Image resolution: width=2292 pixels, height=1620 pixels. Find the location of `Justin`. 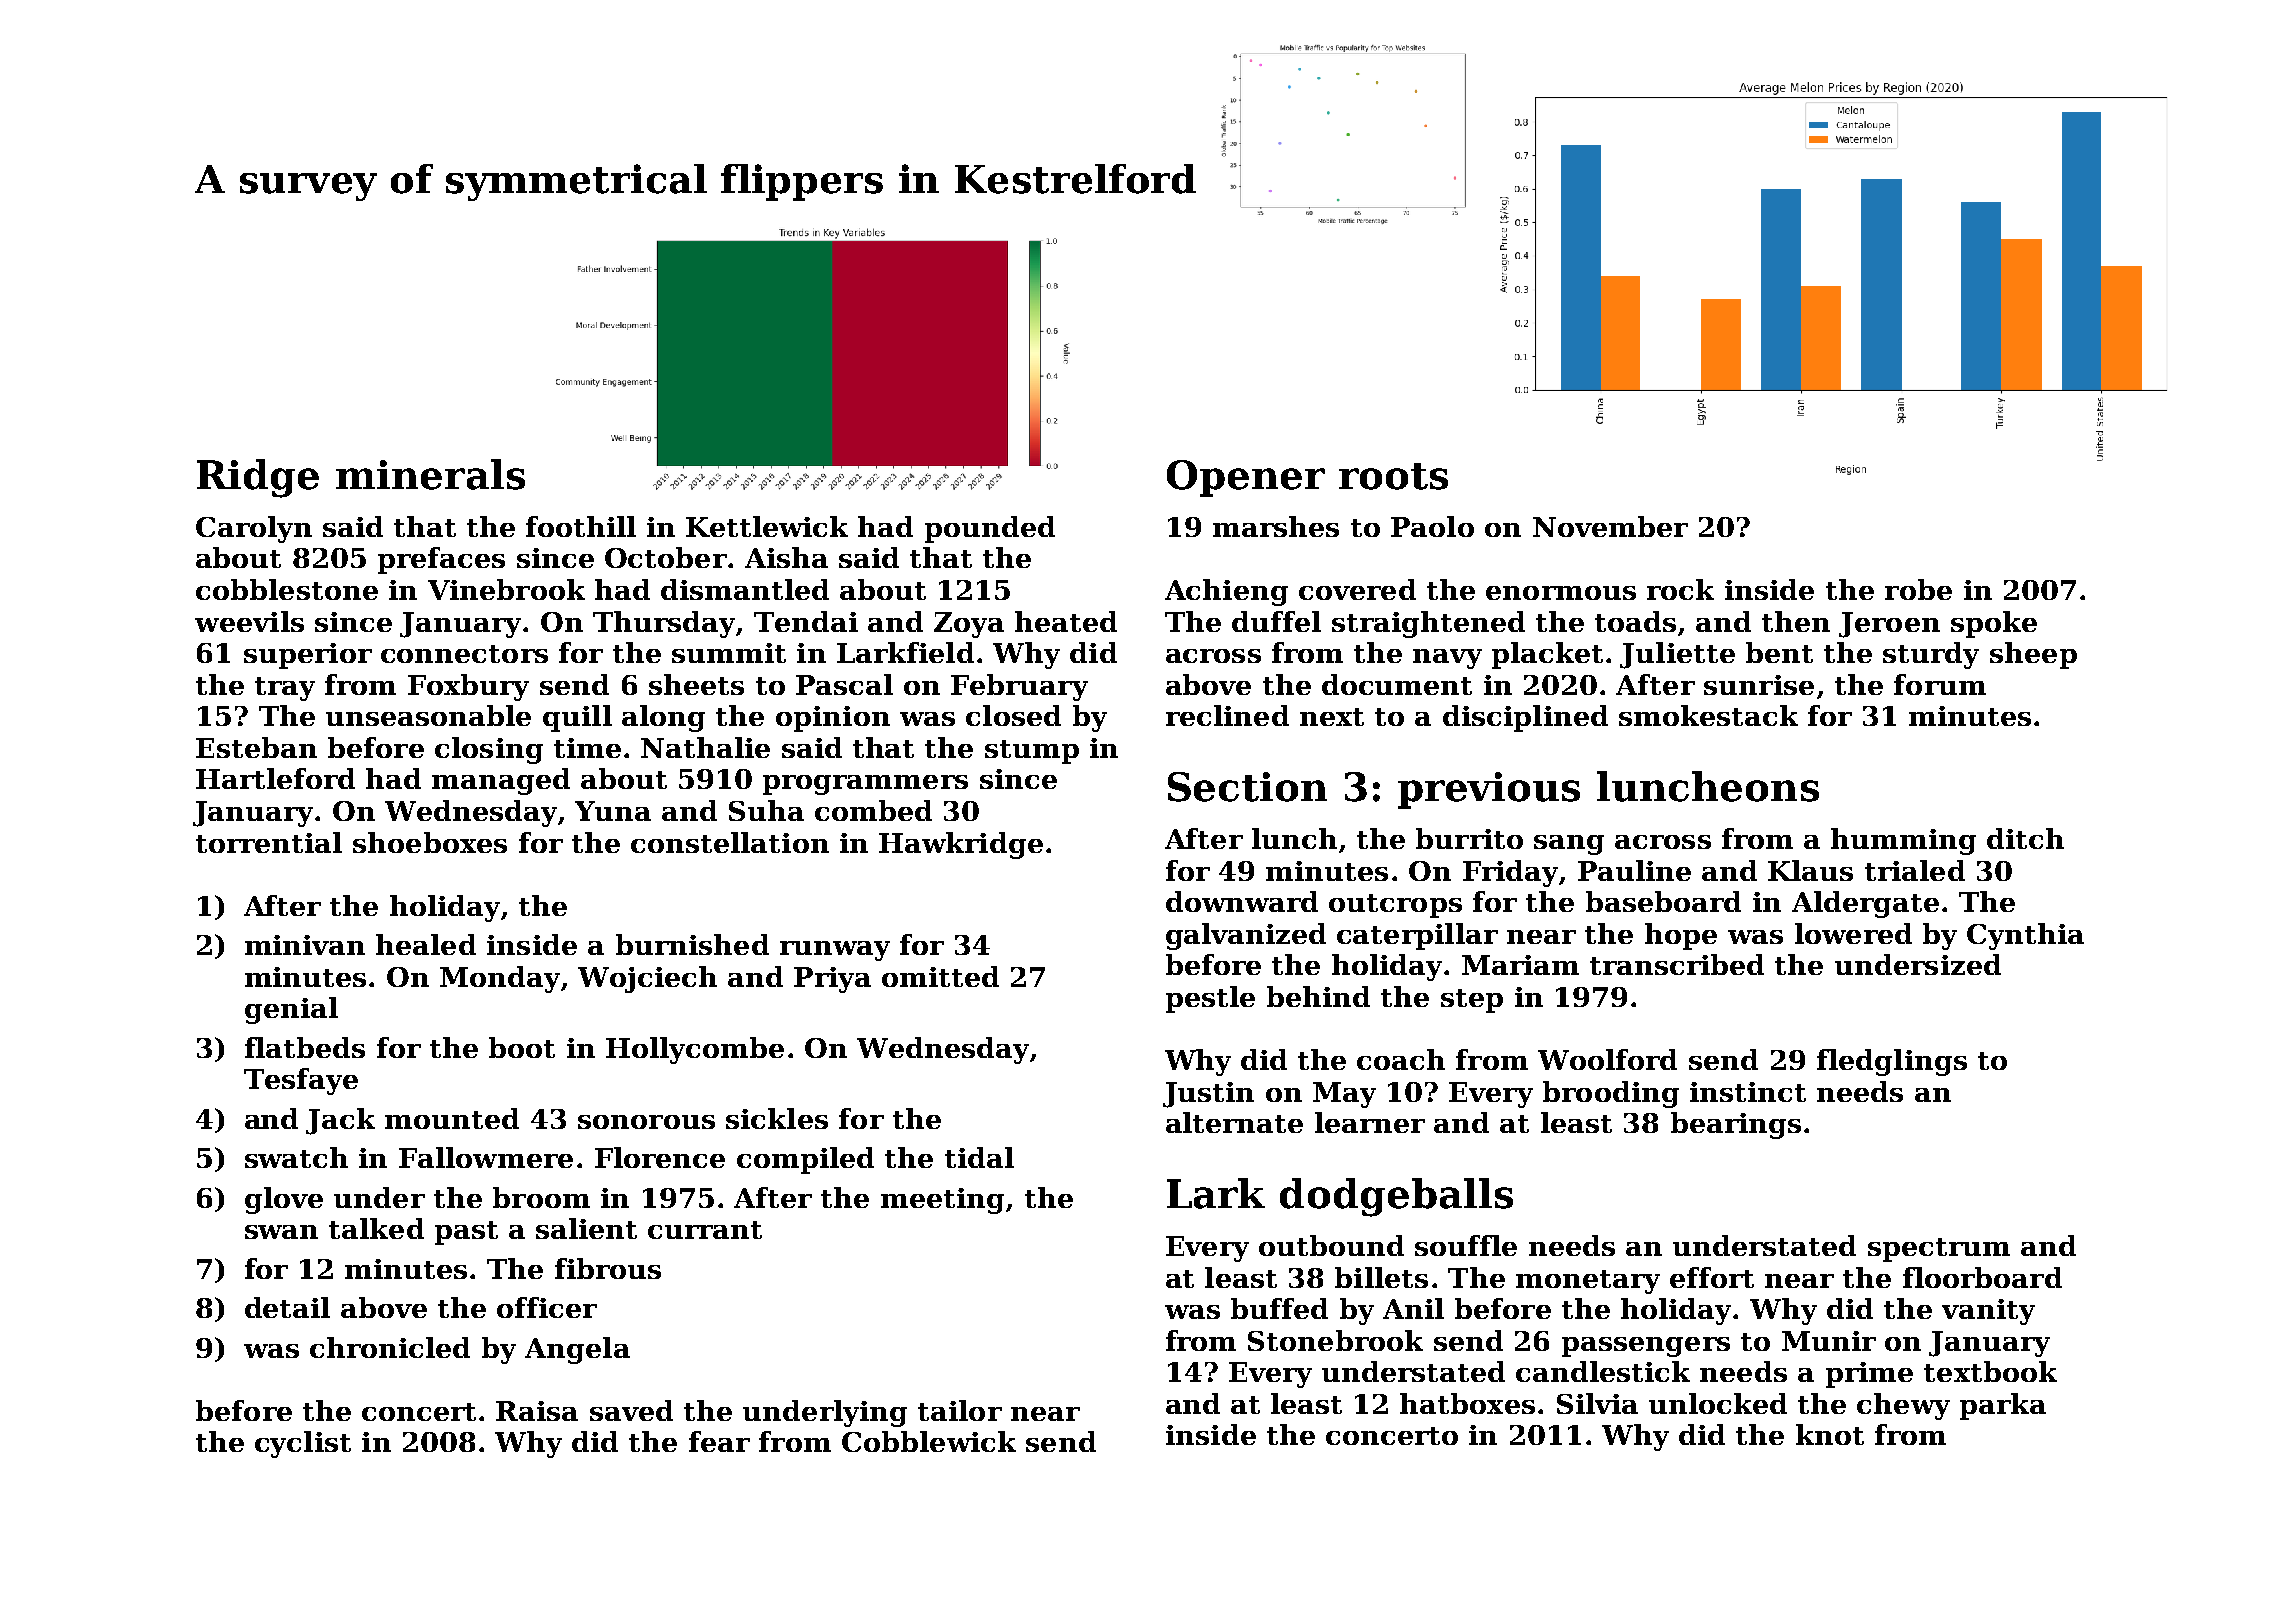

Justin is located at coordinates (1208, 1095).
